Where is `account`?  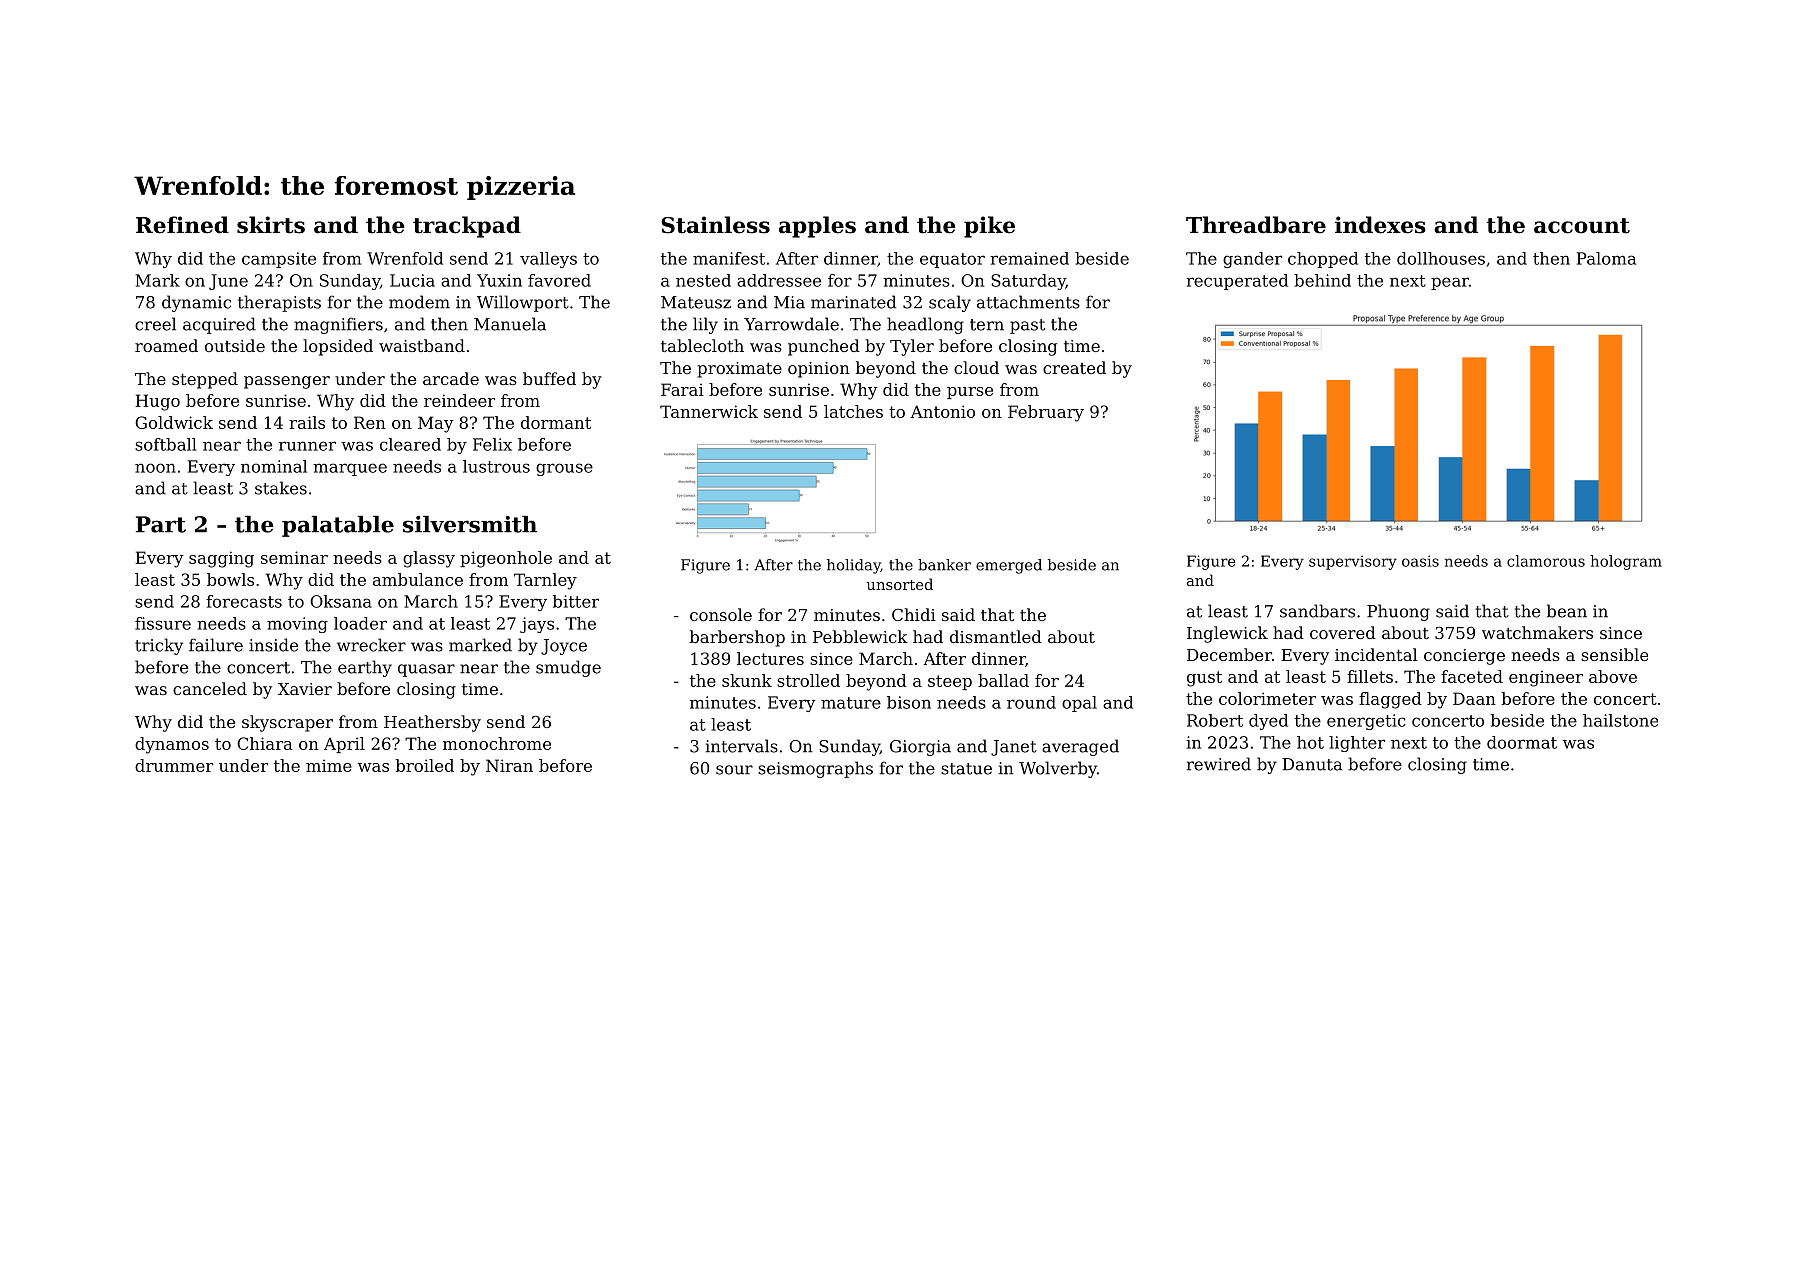
account is located at coordinates (1582, 226).
